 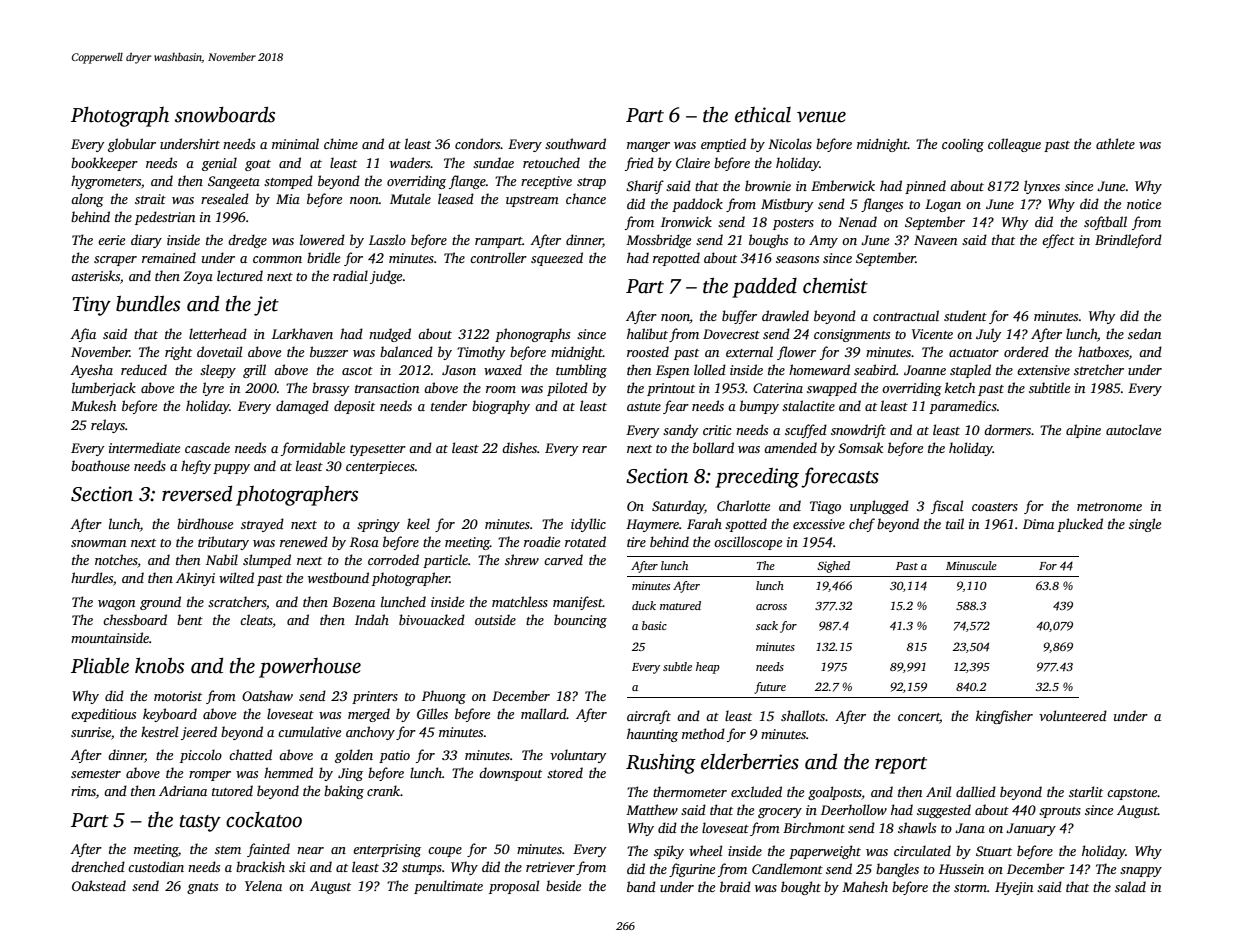 I want to click on snowboards, so click(x=225, y=114).
